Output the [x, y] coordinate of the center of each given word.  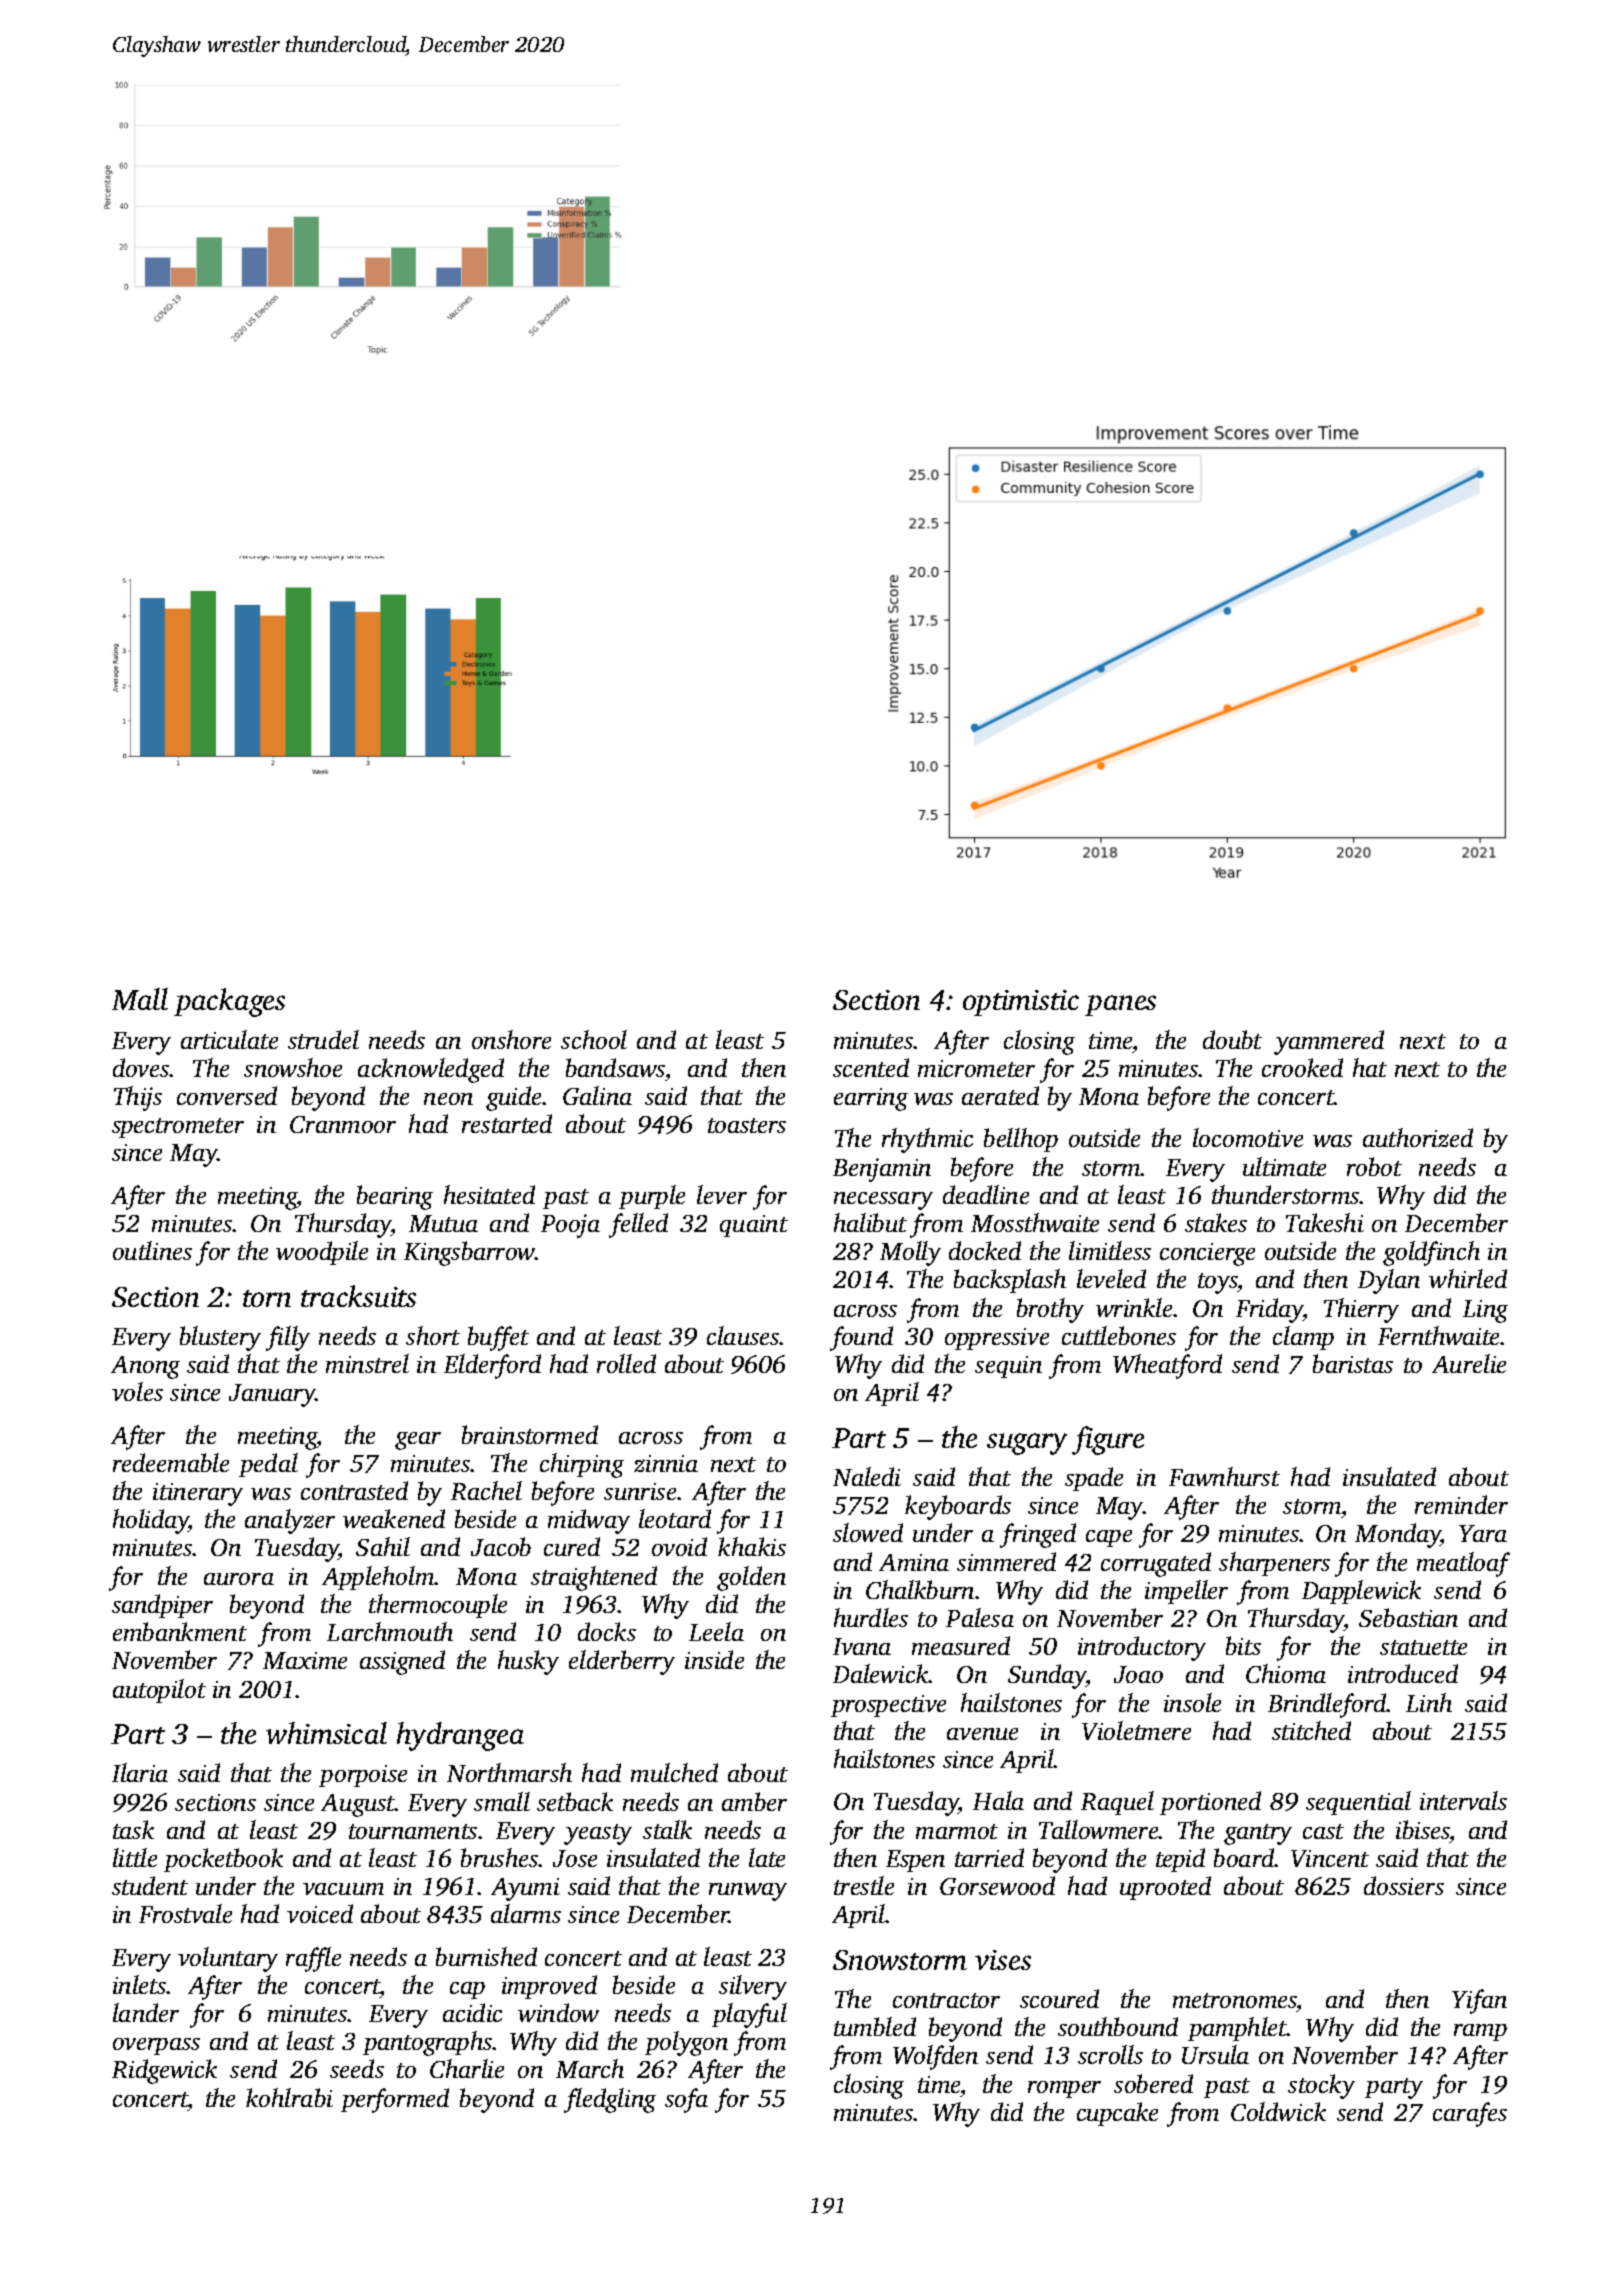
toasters [747, 1125]
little [135, 1857]
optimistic [1021, 1003]
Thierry [1361, 1310]
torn [267, 1298]
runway [748, 1892]
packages [229, 1002]
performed [395, 2100]
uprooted [1165, 1888]
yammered [1329, 1042]
